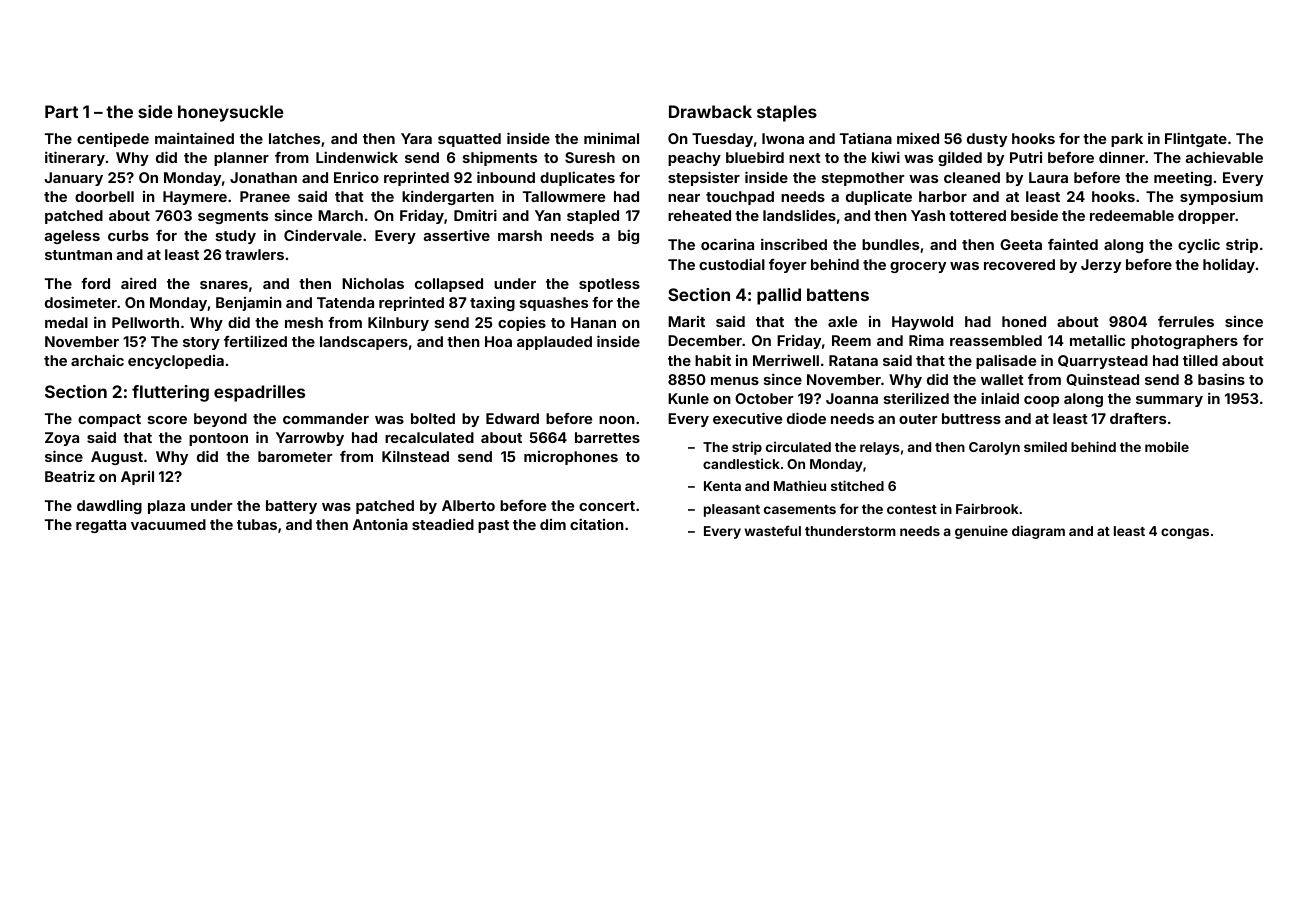 This page has width=1308, height=924. Describe the element at coordinates (1127, 140) in the page. I see `park` at that location.
